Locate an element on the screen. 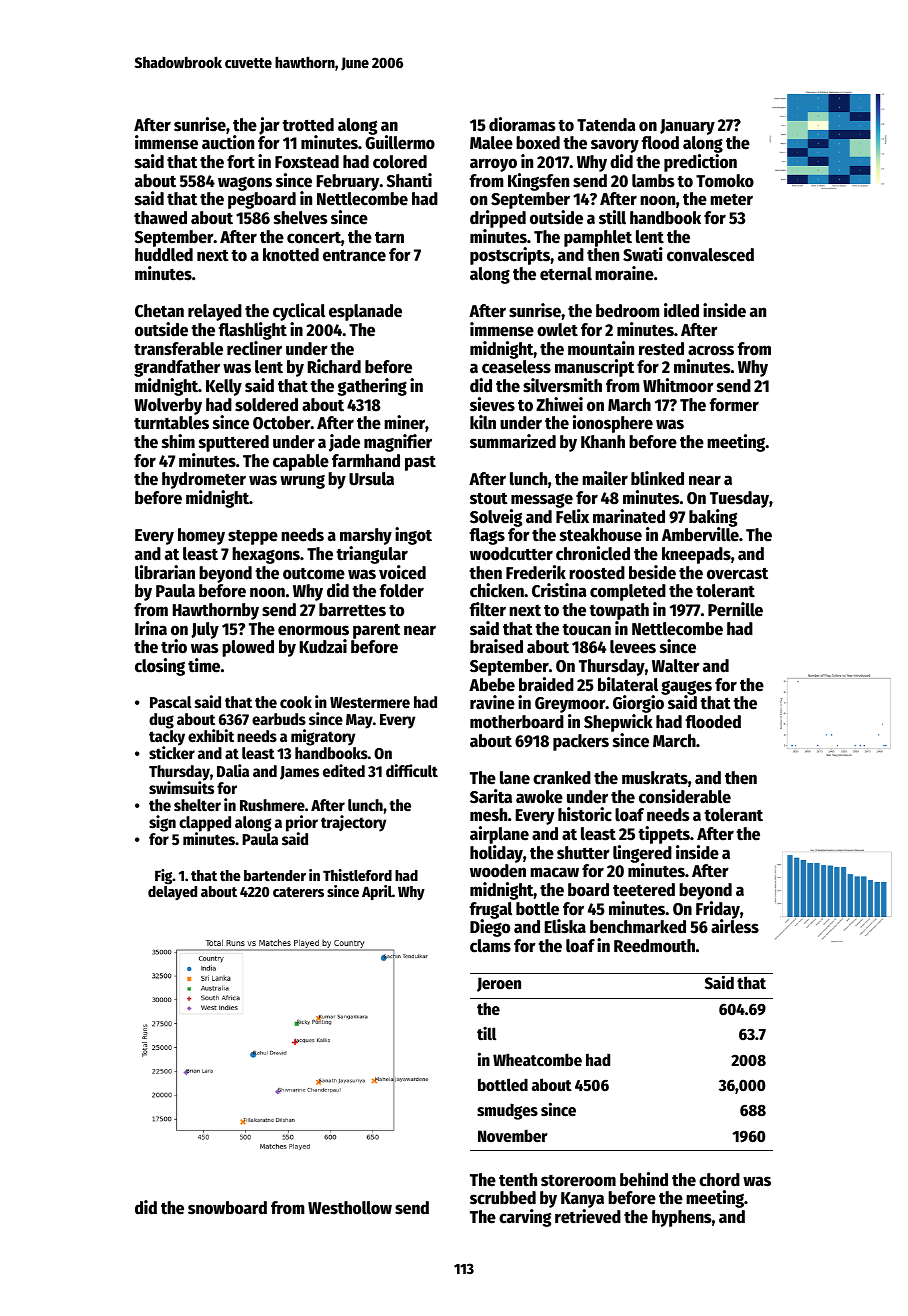 The height and width of the screenshot is (1316, 908). jar is located at coordinates (269, 126).
